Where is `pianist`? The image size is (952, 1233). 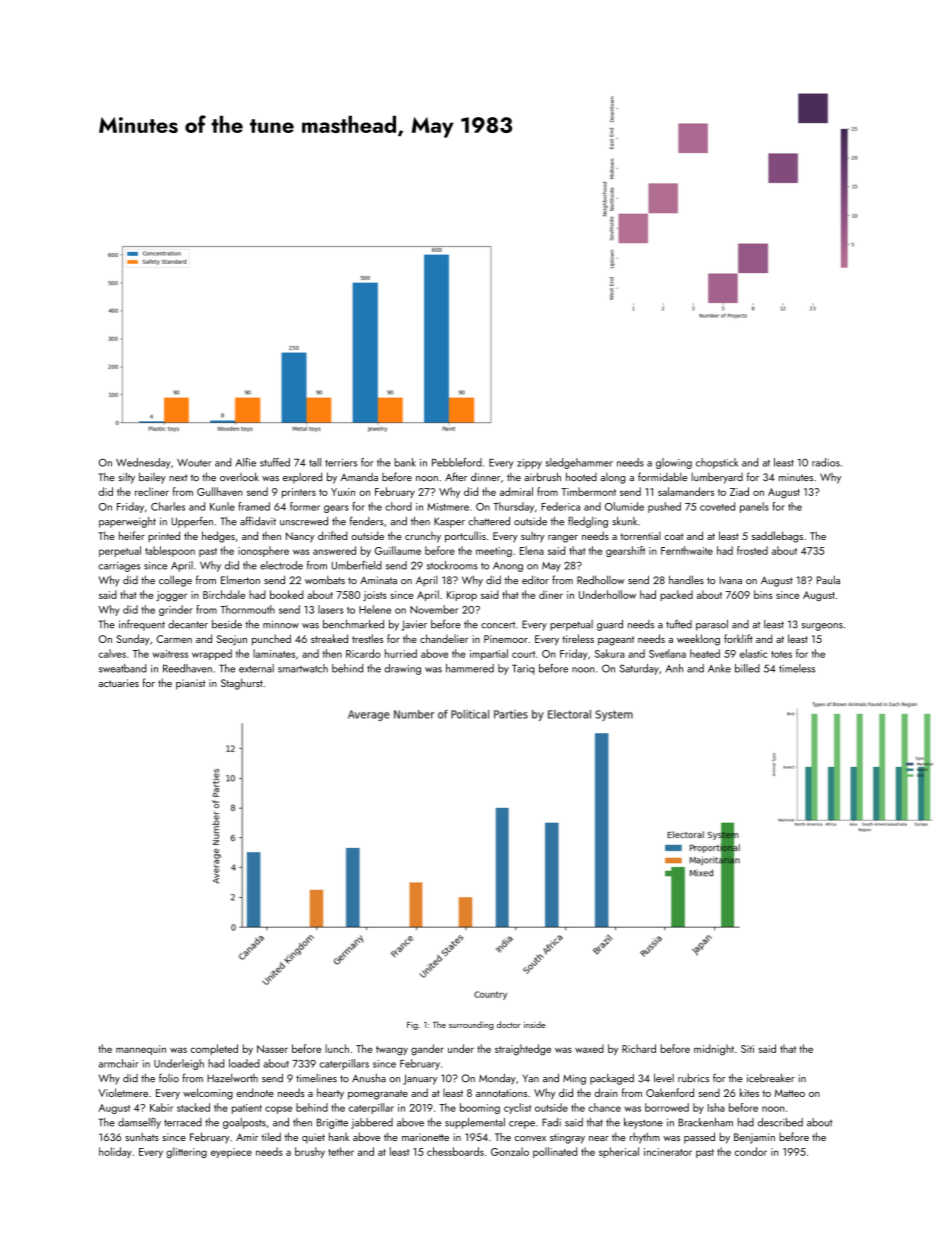 pianist is located at coordinates (190, 684).
